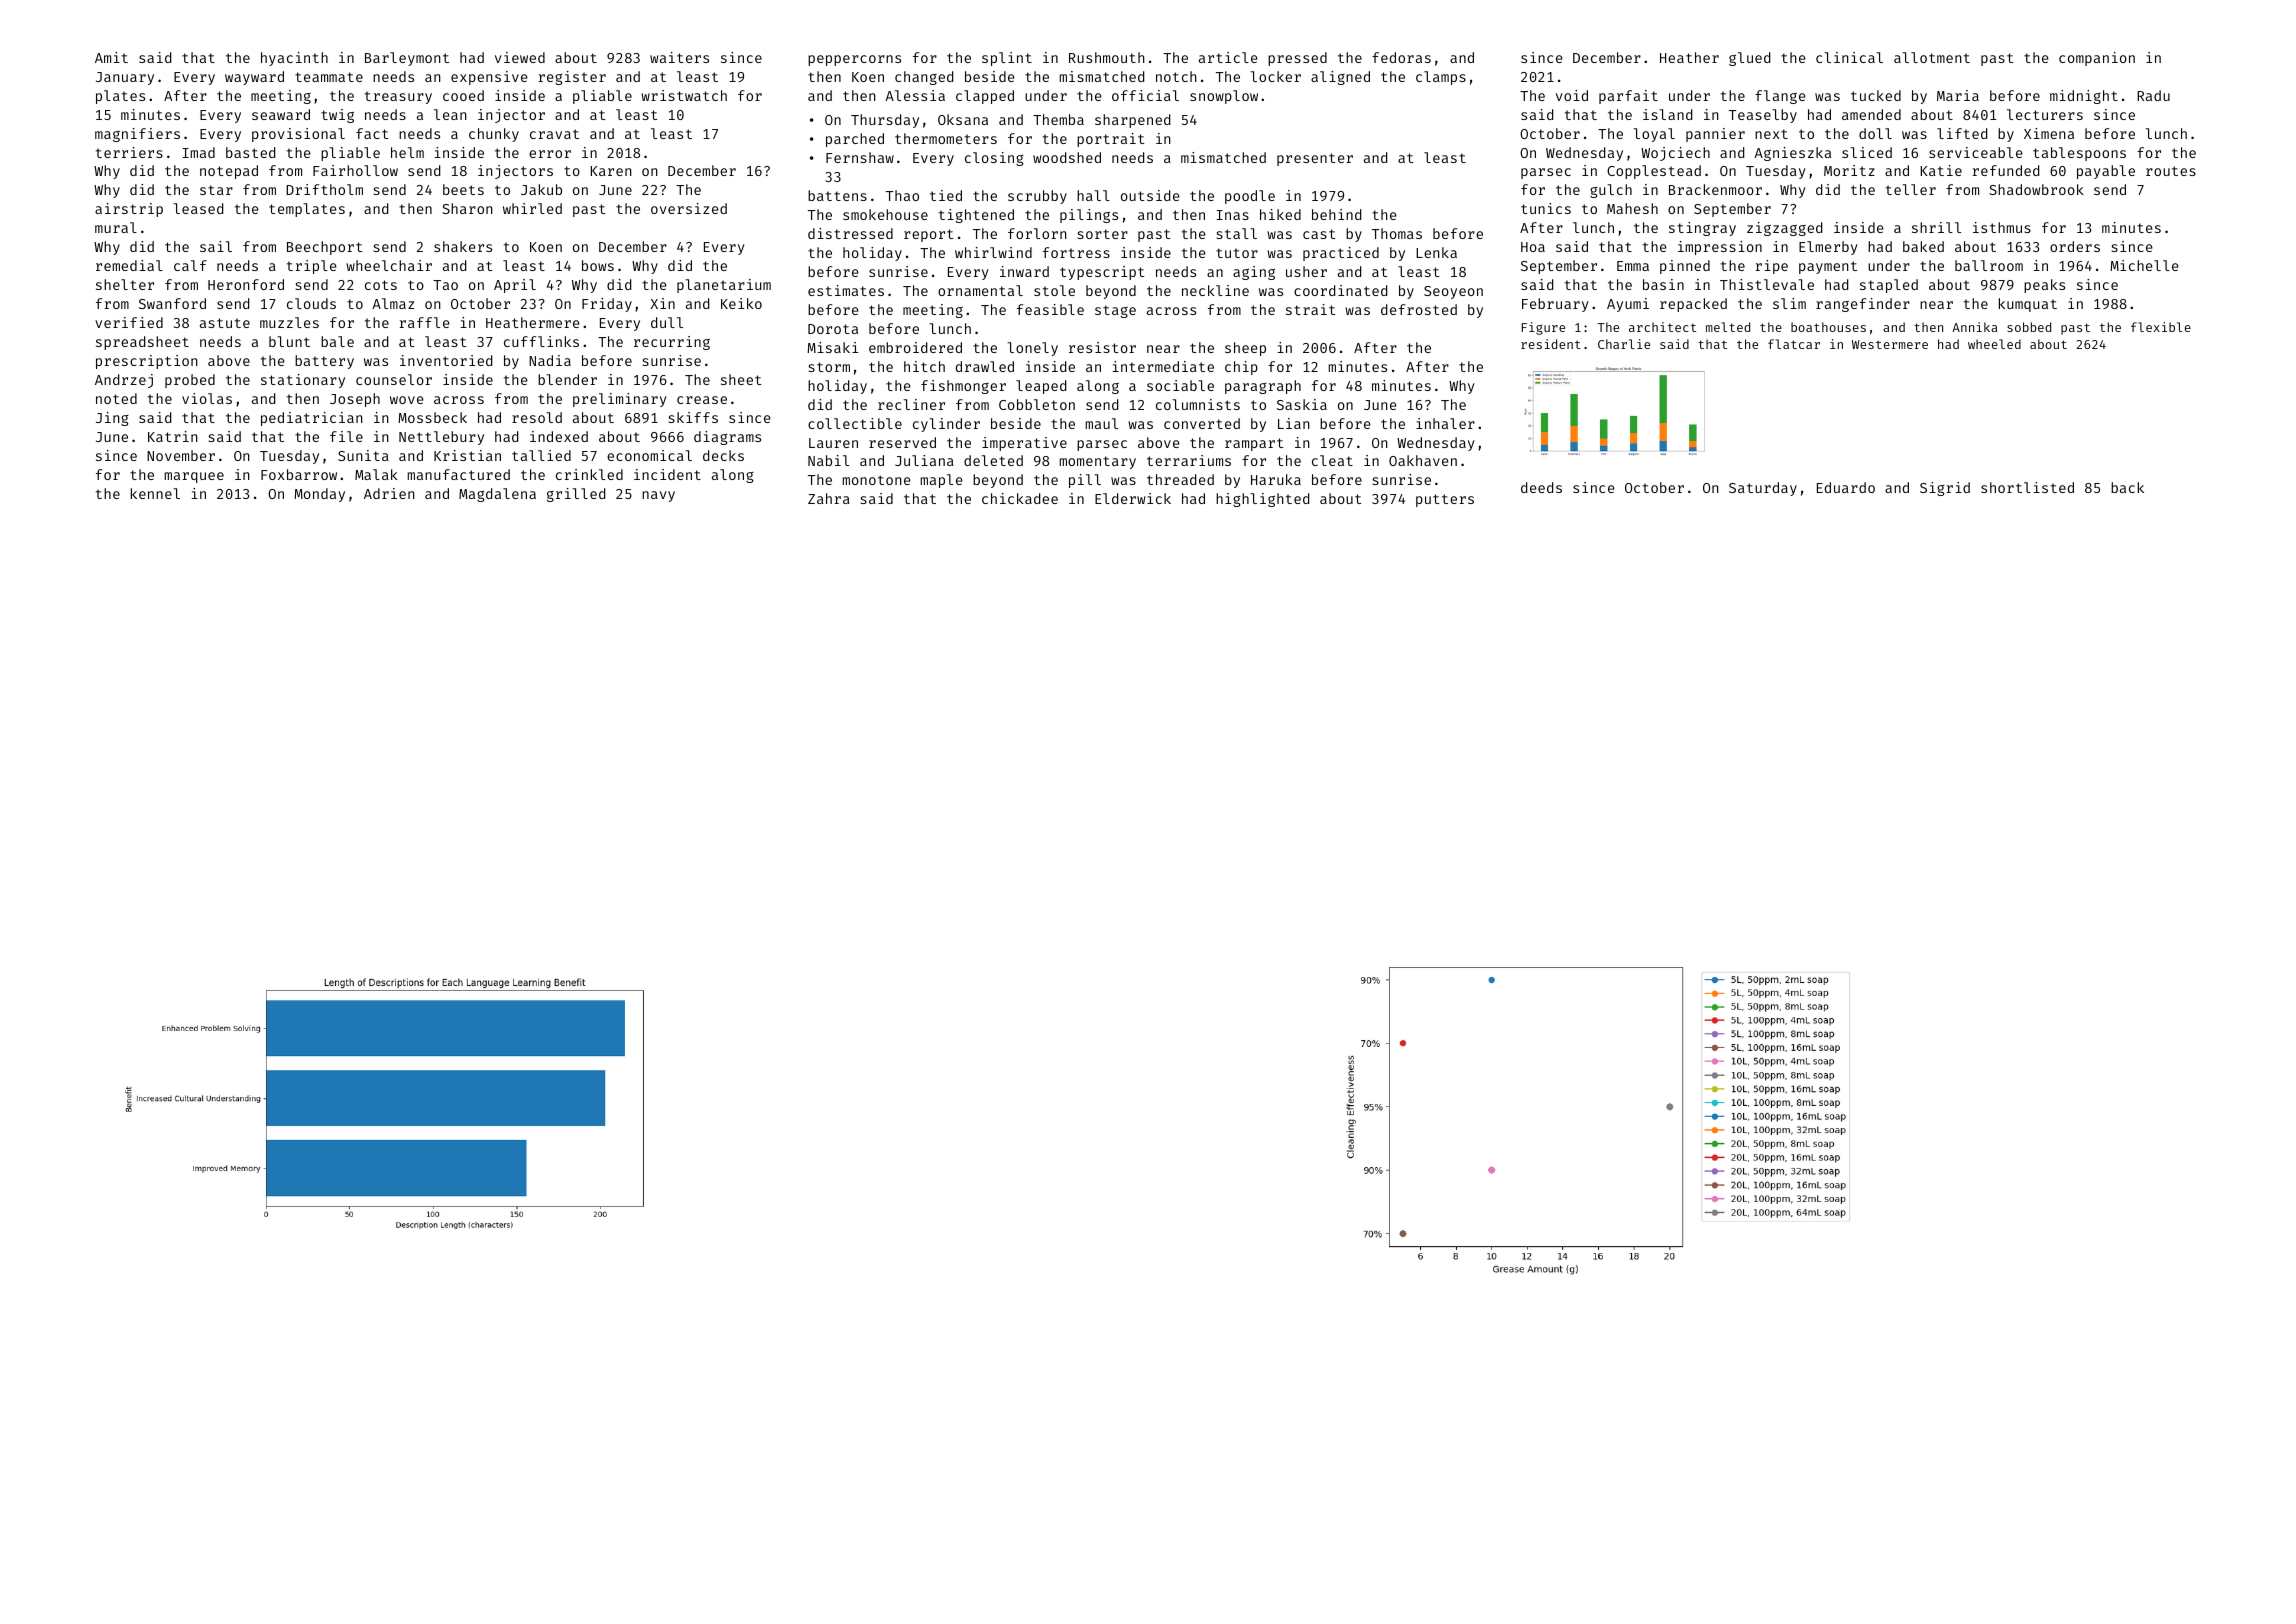  I want to click on Mahesh, so click(1632, 208).
